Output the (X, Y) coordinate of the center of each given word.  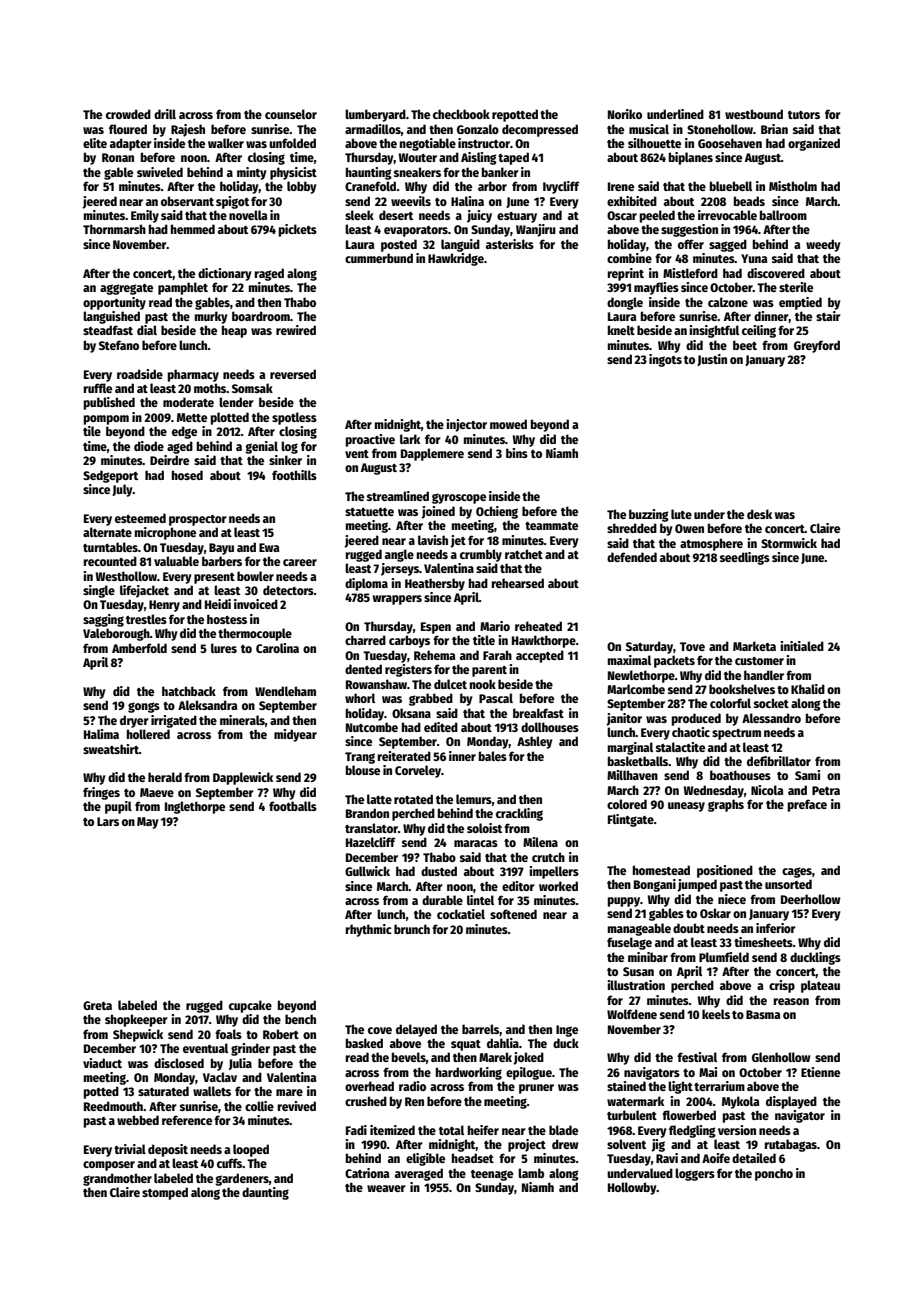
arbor (492, 186)
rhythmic (369, 930)
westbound (754, 114)
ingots (665, 360)
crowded (128, 114)
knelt (621, 330)
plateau (820, 986)
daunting (265, 1193)
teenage (492, 1175)
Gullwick (367, 871)
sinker (285, 460)
